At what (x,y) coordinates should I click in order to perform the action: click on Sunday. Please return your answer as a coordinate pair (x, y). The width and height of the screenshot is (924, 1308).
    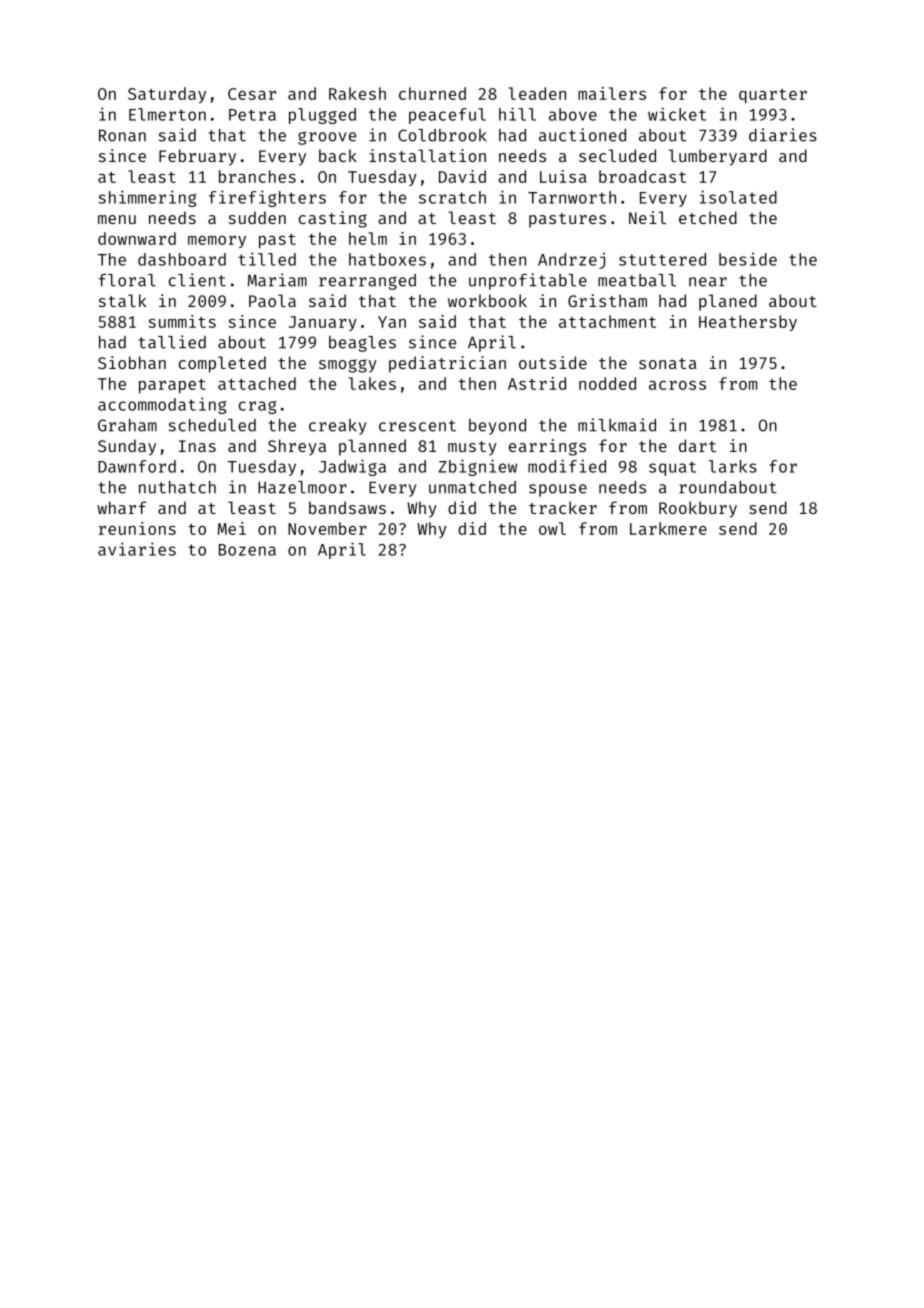
    Looking at the image, I should click on (127, 447).
